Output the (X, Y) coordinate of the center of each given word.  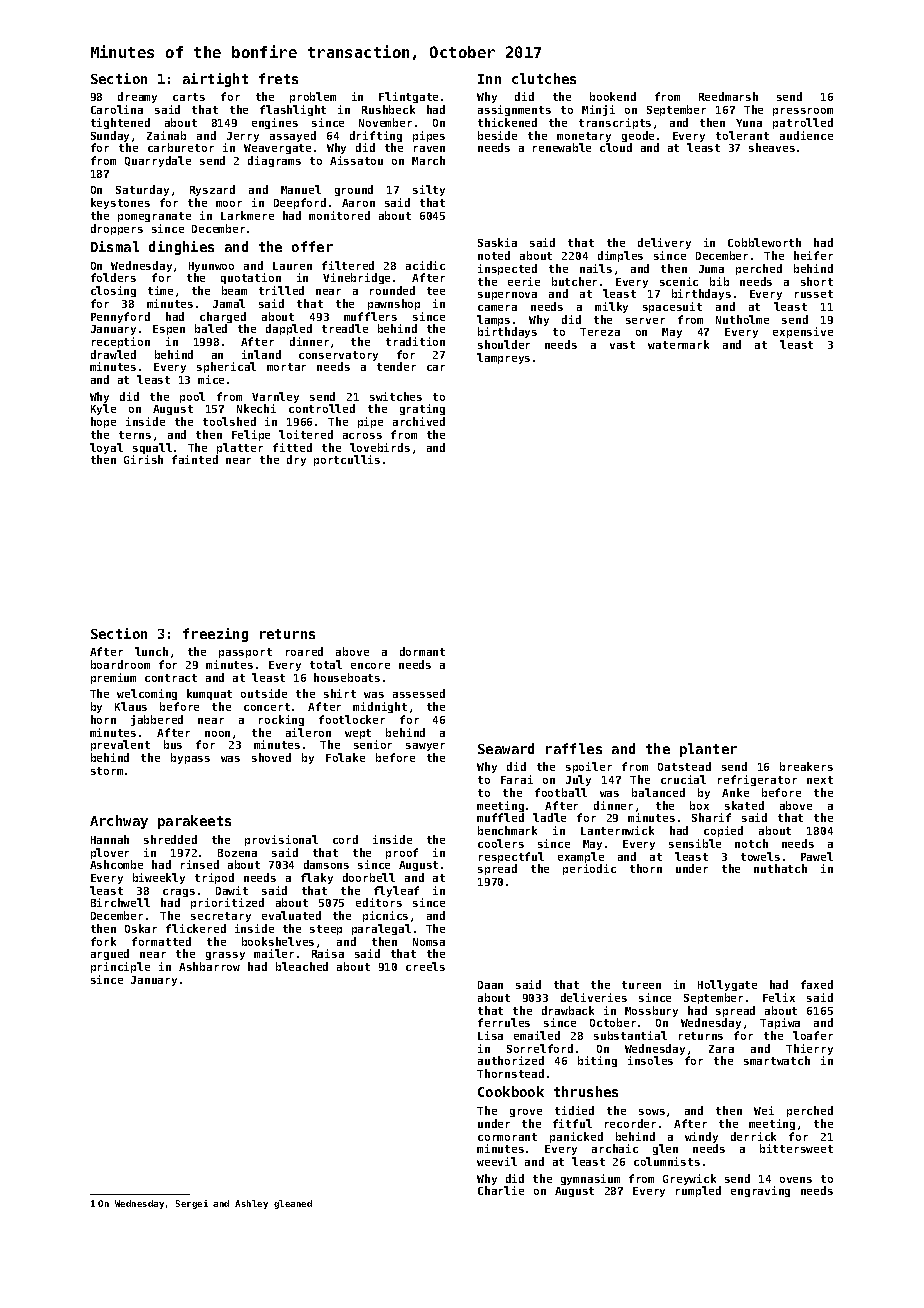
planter (708, 750)
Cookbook (511, 1091)
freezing (215, 635)
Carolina (117, 109)
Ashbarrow (209, 966)
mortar (286, 367)
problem (313, 97)
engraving (760, 1191)
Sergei (192, 1204)
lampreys (503, 358)
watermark (678, 344)
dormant (422, 651)
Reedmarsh (728, 96)
